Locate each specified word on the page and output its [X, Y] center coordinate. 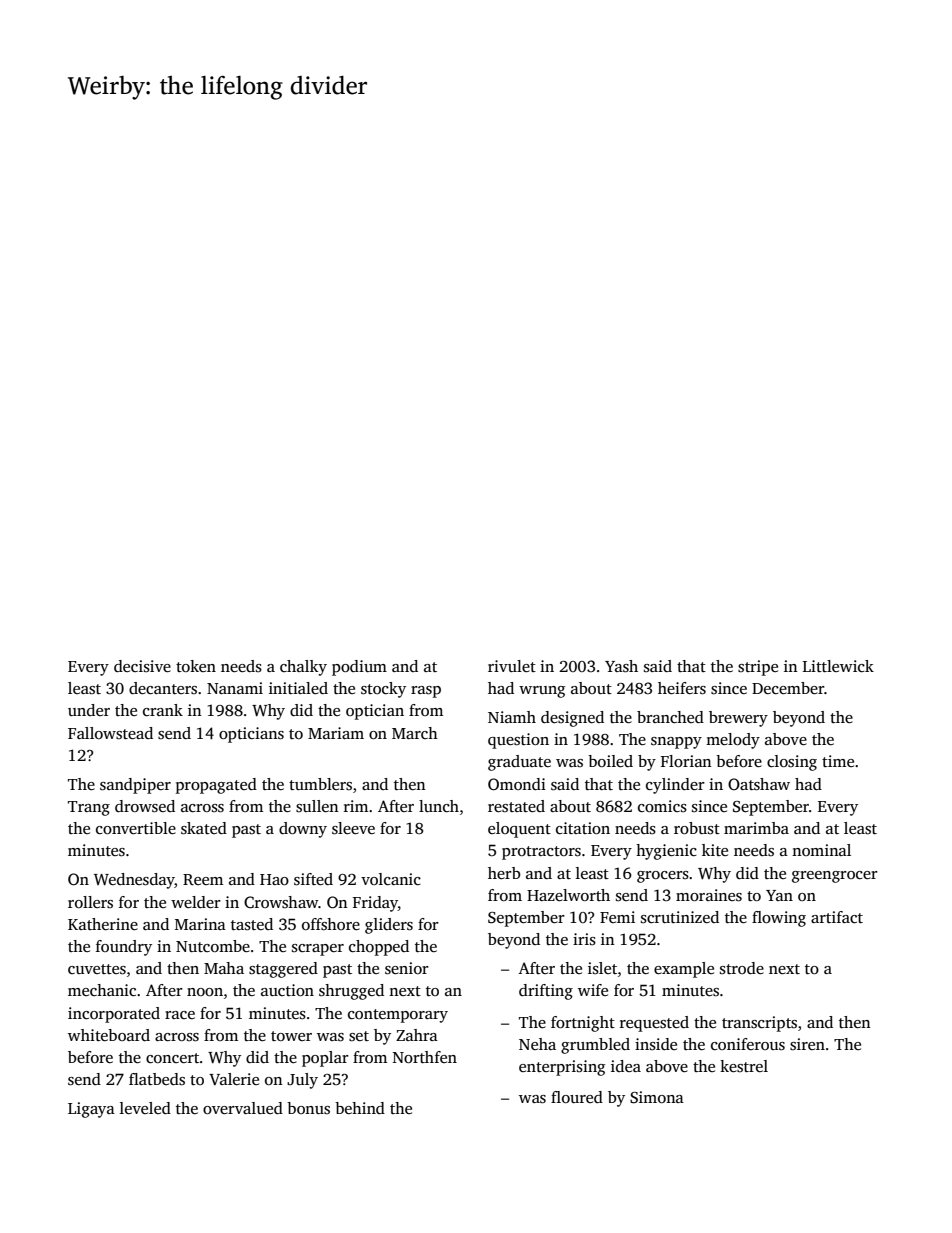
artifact [837, 917]
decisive [142, 666]
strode [742, 968]
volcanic [391, 879]
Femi [617, 917]
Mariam [336, 733]
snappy [676, 743]
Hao [274, 879]
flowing [779, 919]
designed [572, 719]
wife [593, 990]
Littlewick [838, 666]
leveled [145, 1108]
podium [359, 668]
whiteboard [109, 1035]
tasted [252, 924]
